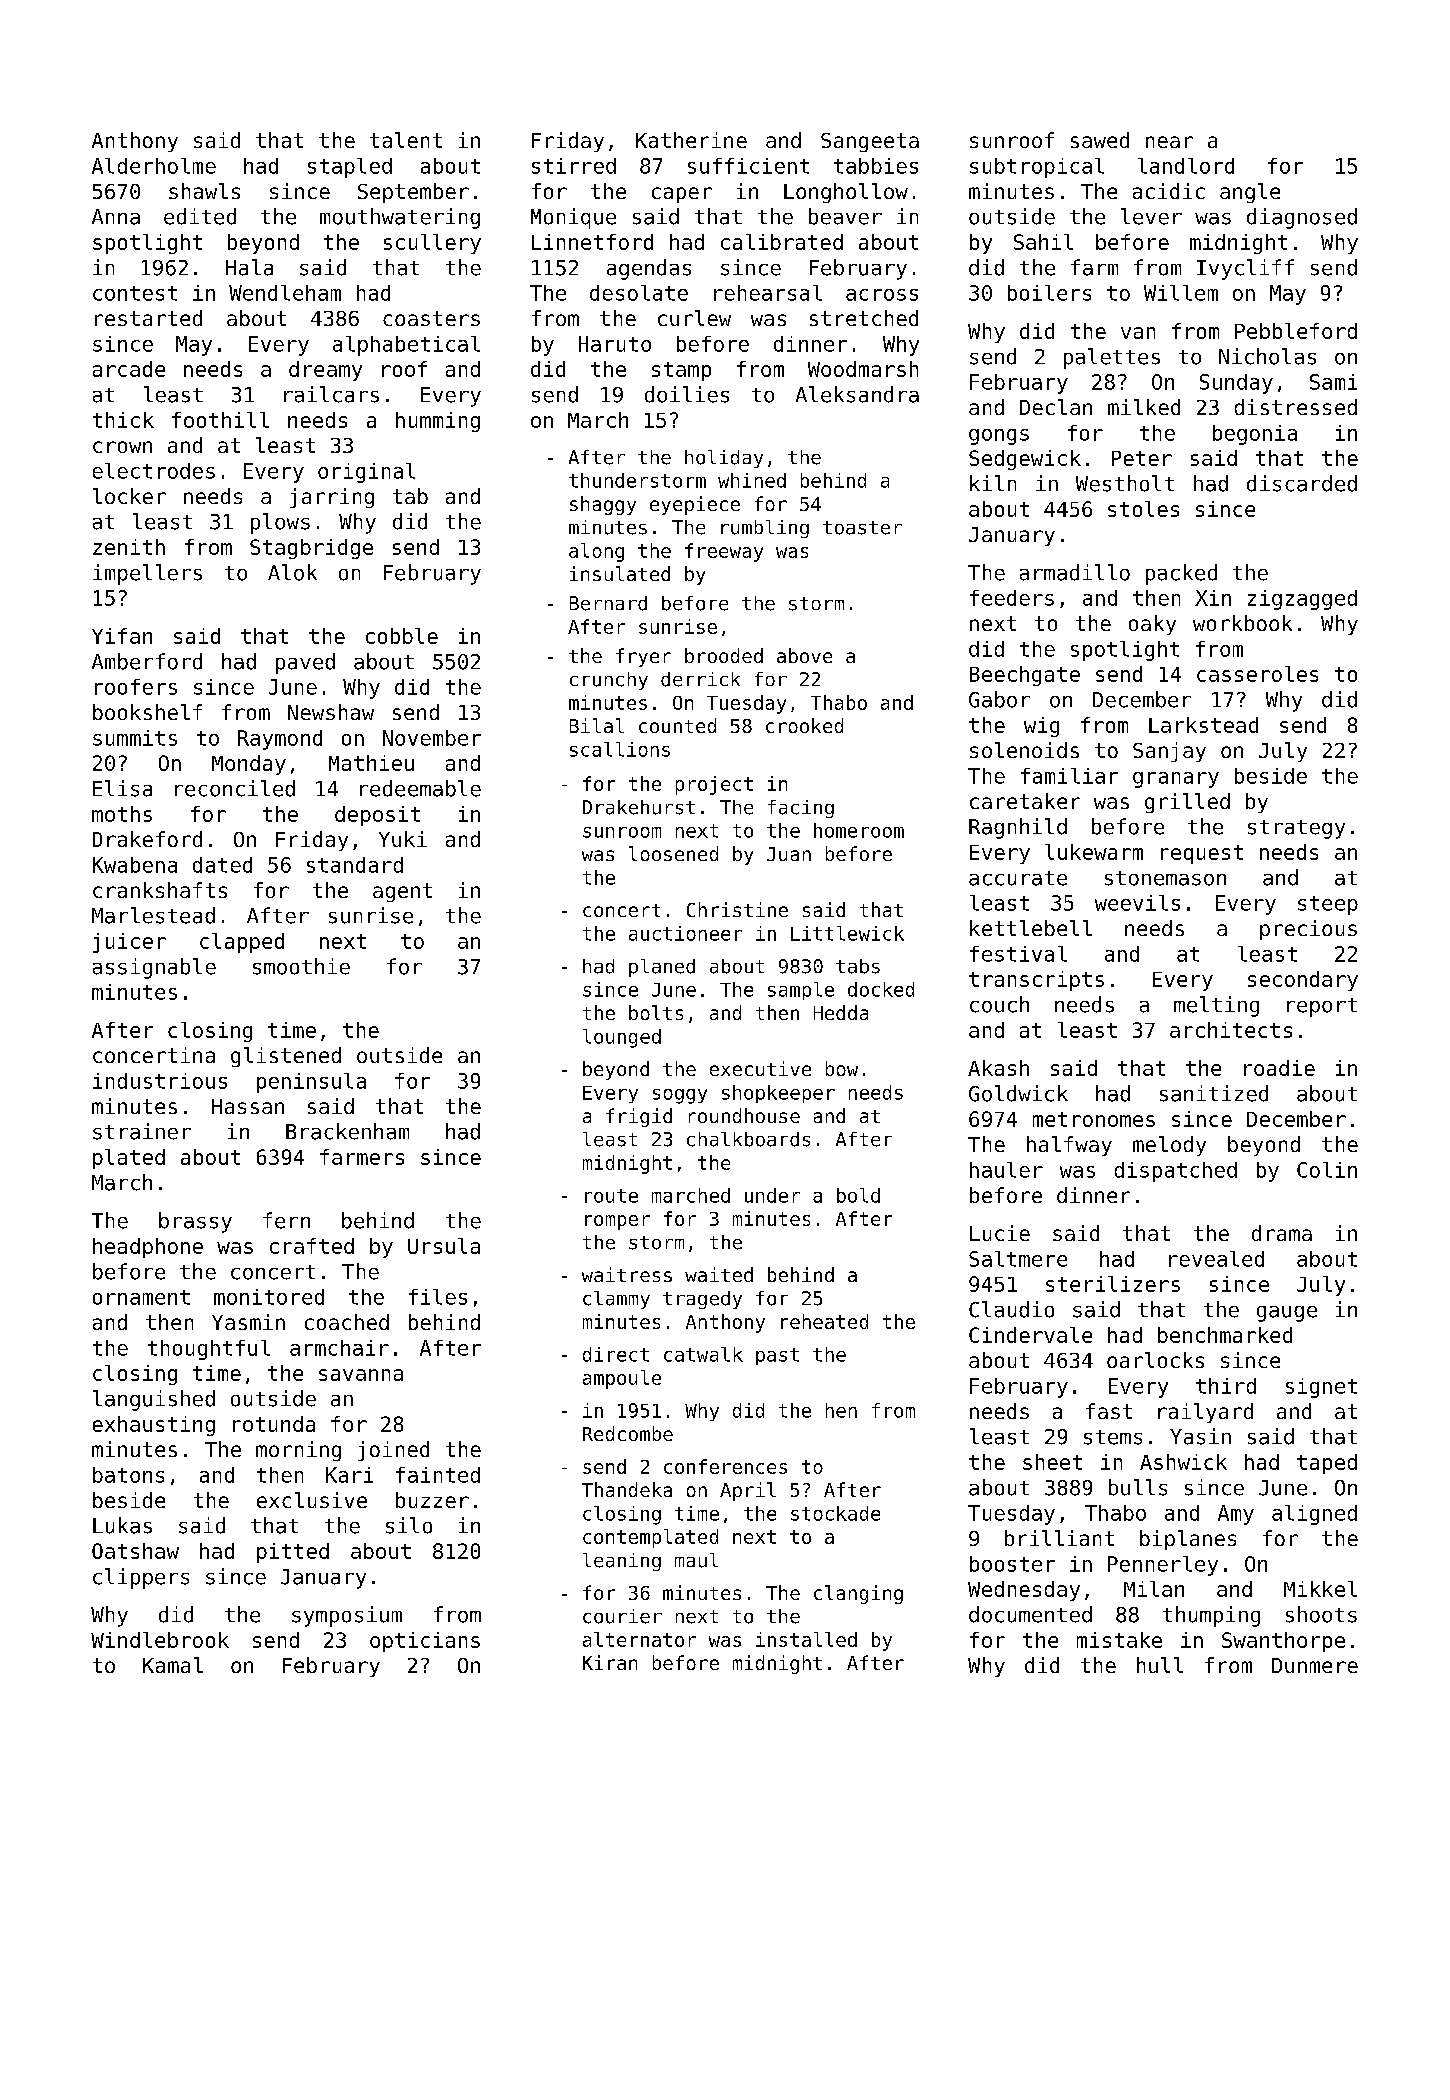 This screenshot has height=2100, width=1450. What do you see at coordinates (1250, 193) in the screenshot?
I see `angle` at bounding box center [1250, 193].
